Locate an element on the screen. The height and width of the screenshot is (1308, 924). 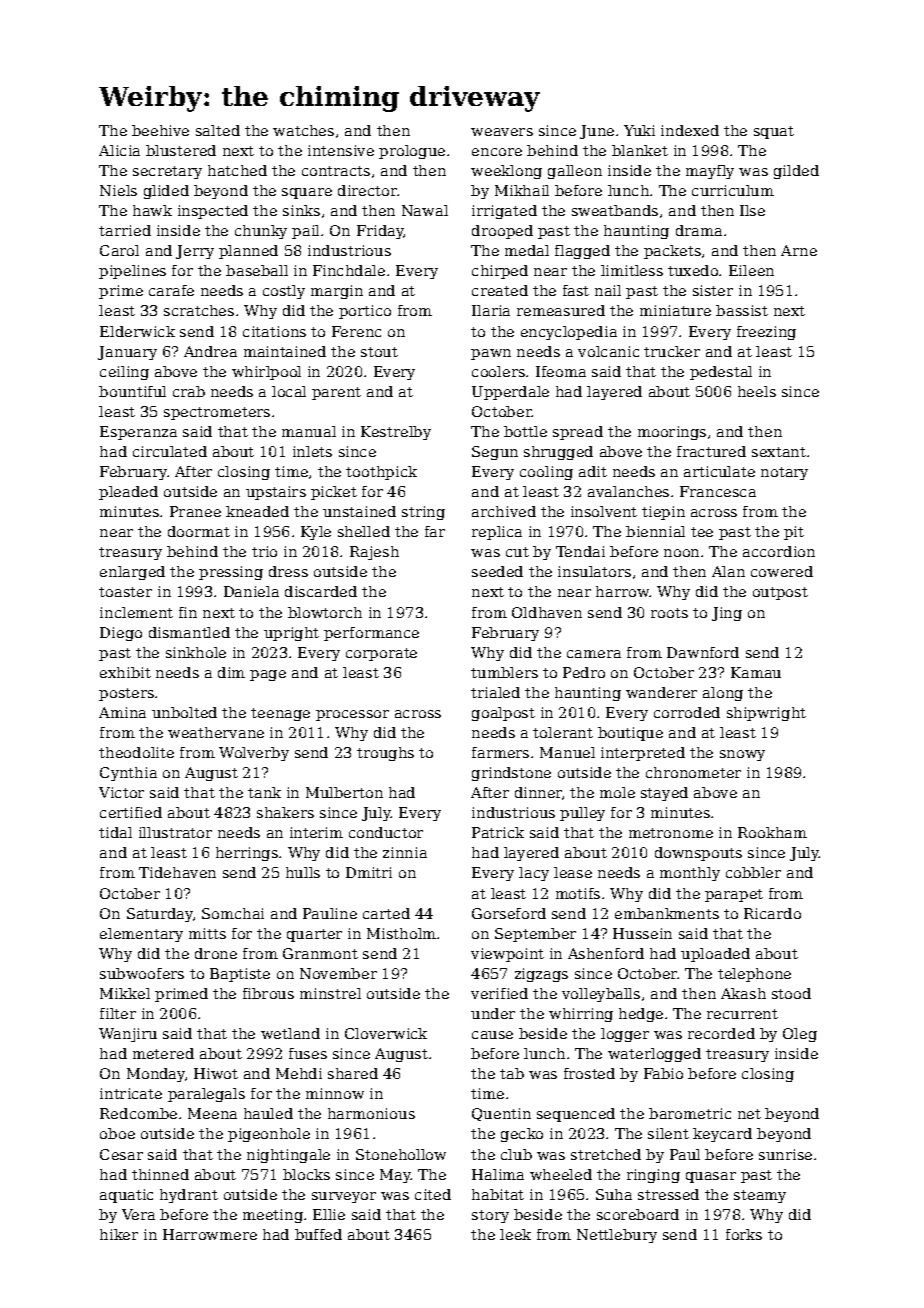
embankments is located at coordinates (667, 913).
